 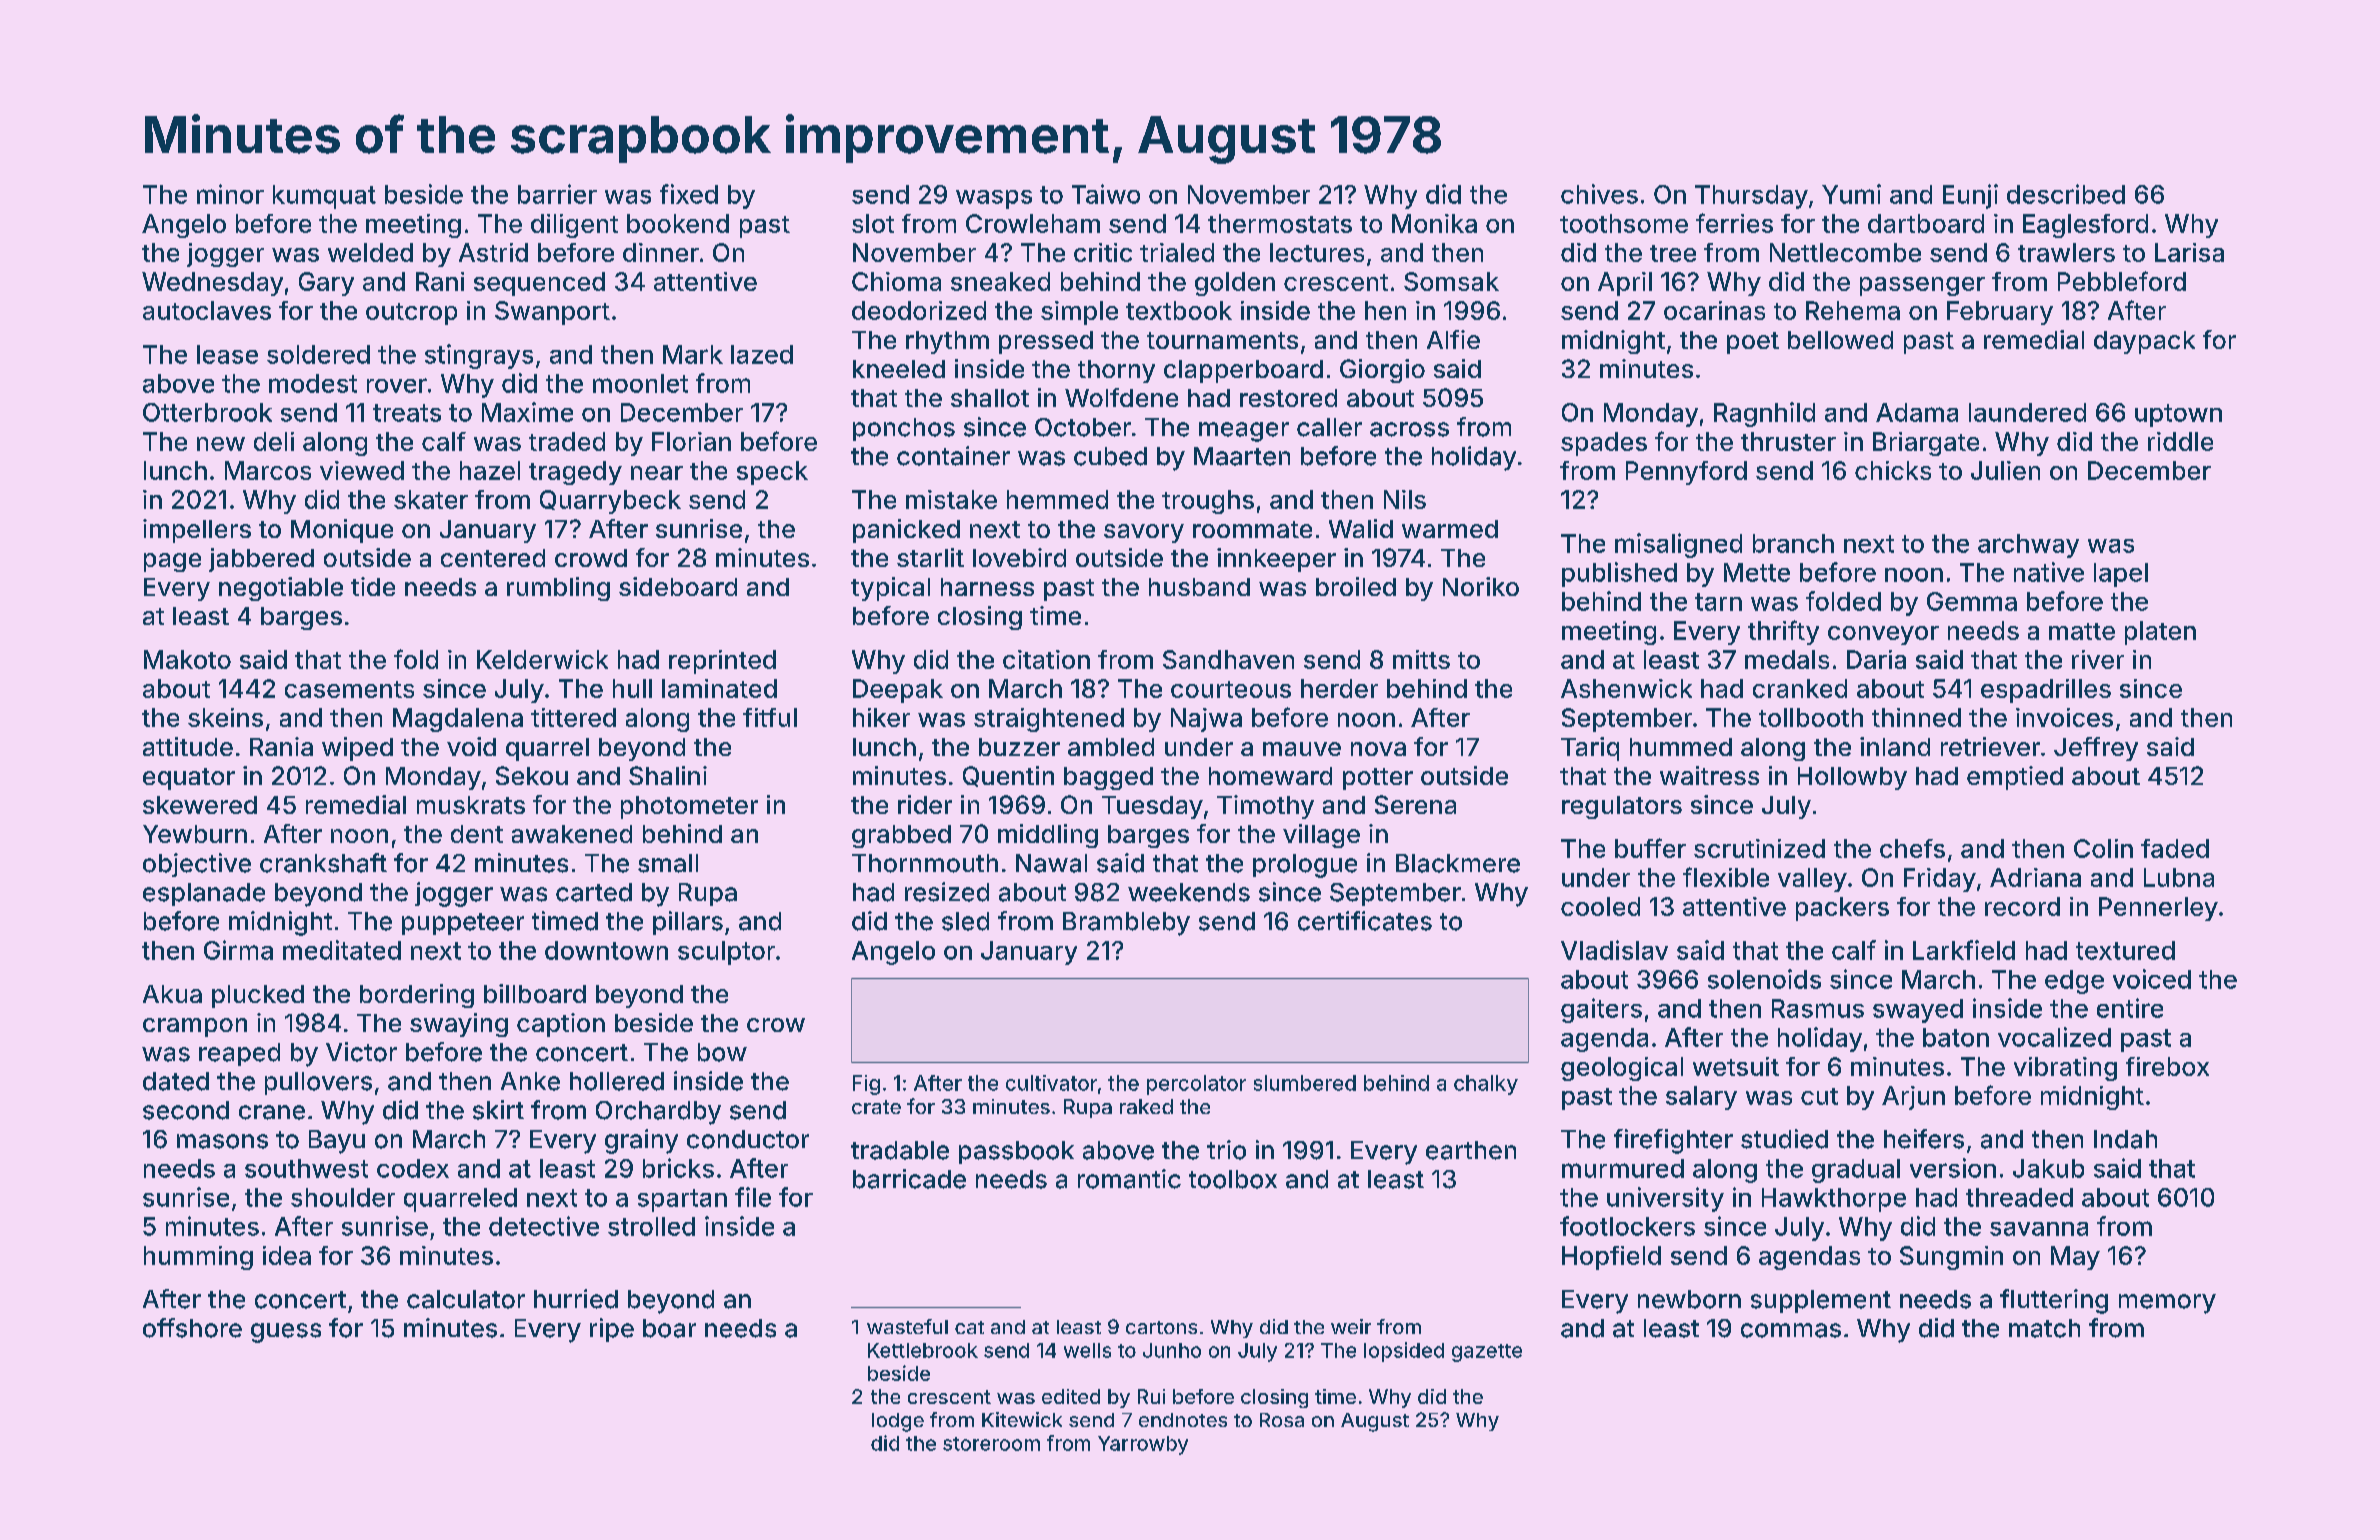 What do you see at coordinates (2066, 194) in the screenshot?
I see `described` at bounding box center [2066, 194].
